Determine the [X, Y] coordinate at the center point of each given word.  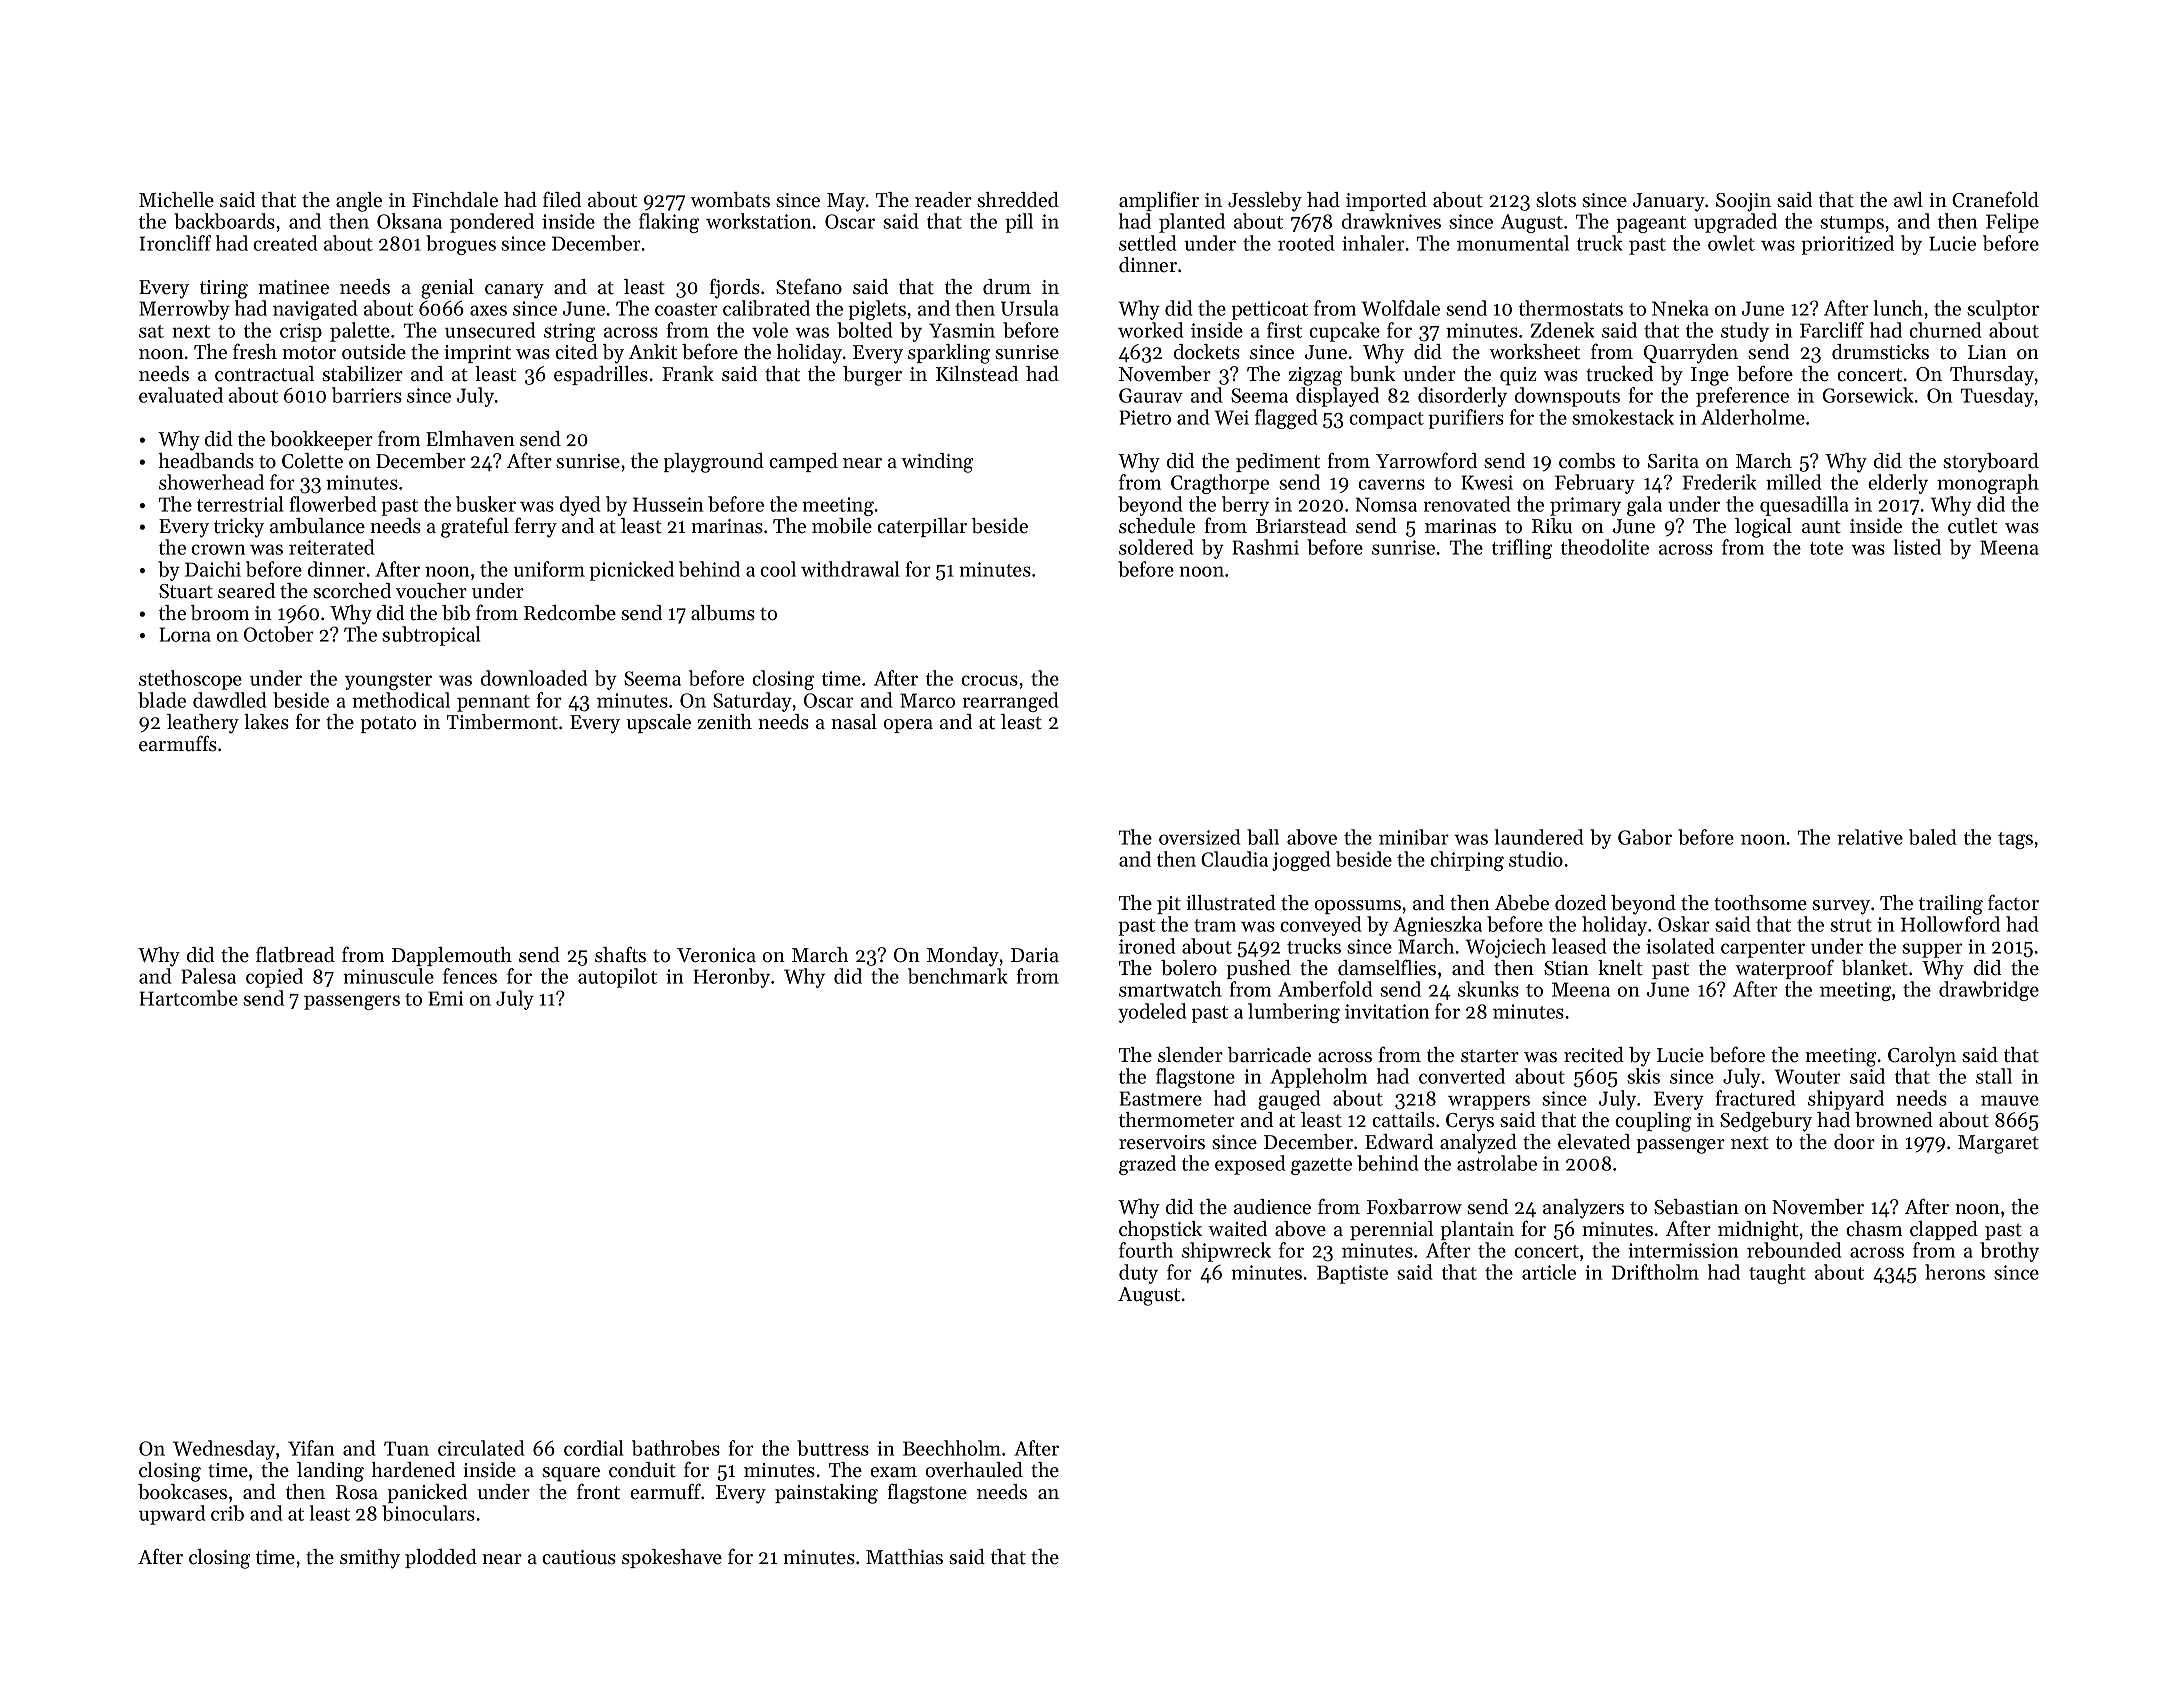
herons [1955, 1272]
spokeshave [672, 1558]
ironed [1147, 946]
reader [943, 200]
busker [486, 504]
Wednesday [224, 1450]
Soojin [1743, 202]
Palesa [208, 976]
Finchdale [455, 200]
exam [893, 1472]
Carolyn [1922, 1057]
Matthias [904, 1557]
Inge [1710, 376]
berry [1245, 506]
